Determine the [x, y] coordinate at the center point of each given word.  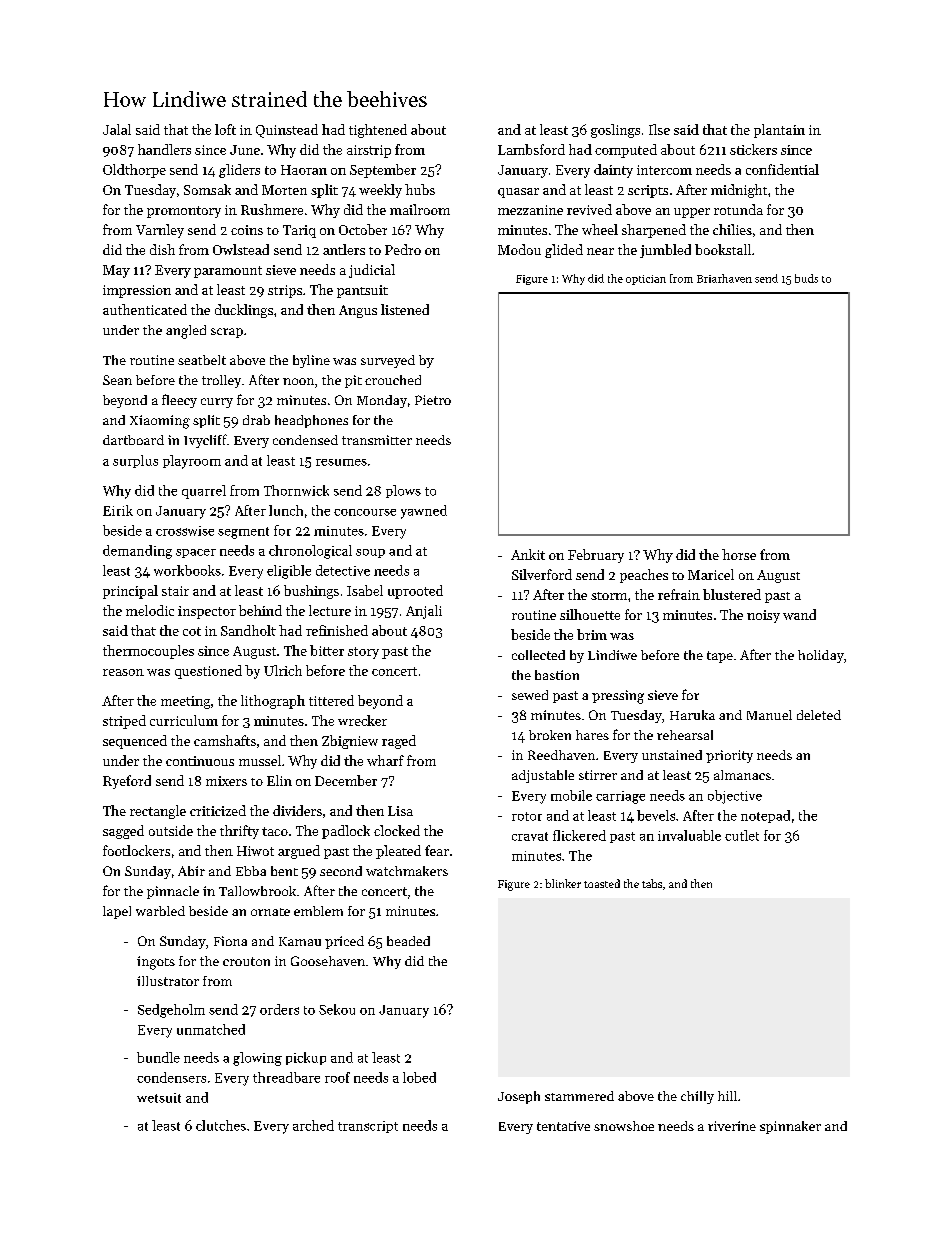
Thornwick [296, 490]
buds [806, 278]
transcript [368, 1127]
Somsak [207, 189]
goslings [615, 131]
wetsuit [159, 1098]
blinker [563, 883]
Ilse [659, 129]
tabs [652, 883]
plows [403, 491]
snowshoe [624, 1126]
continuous [200, 761]
